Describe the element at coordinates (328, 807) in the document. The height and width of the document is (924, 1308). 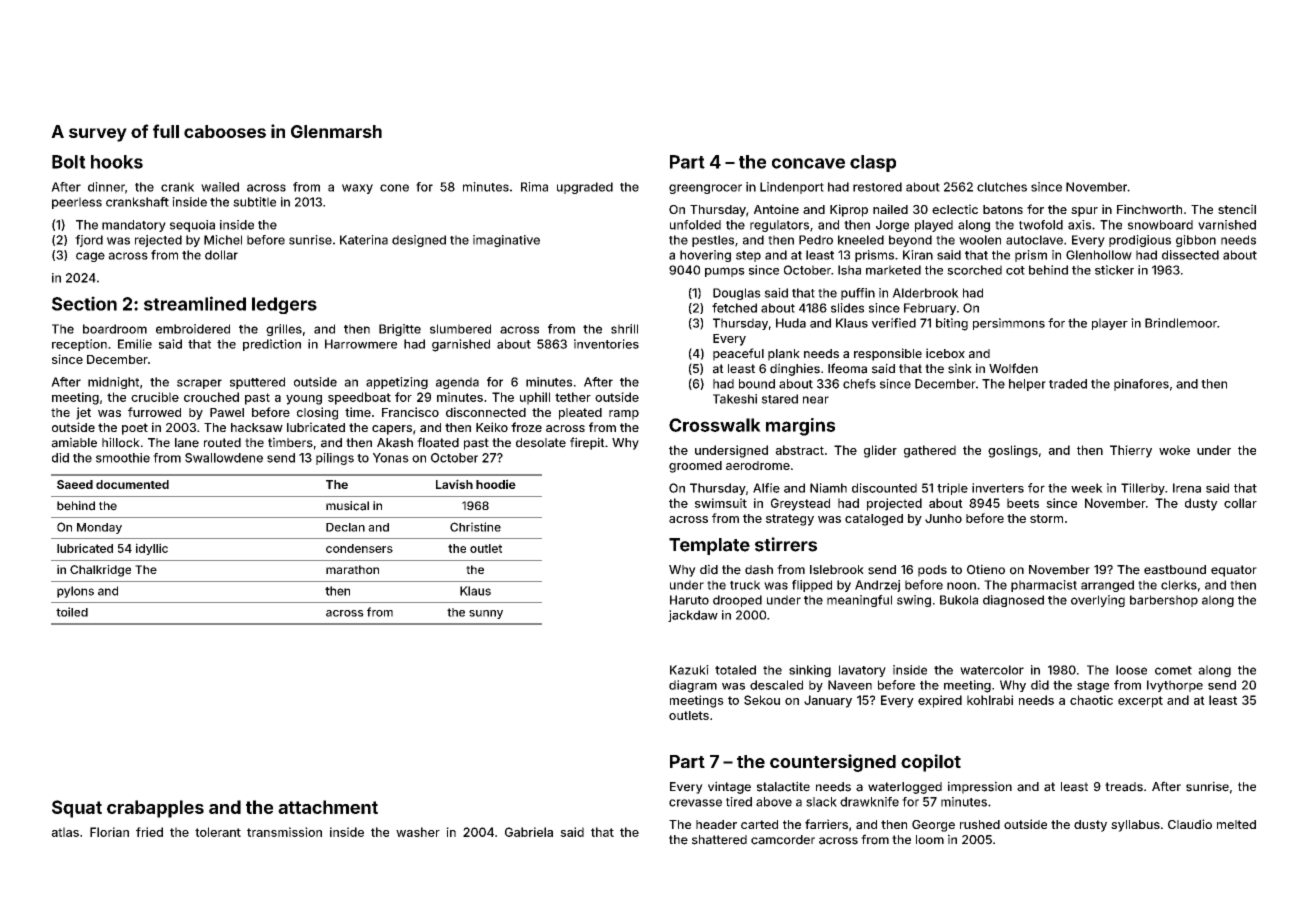
I see `attachment` at that location.
